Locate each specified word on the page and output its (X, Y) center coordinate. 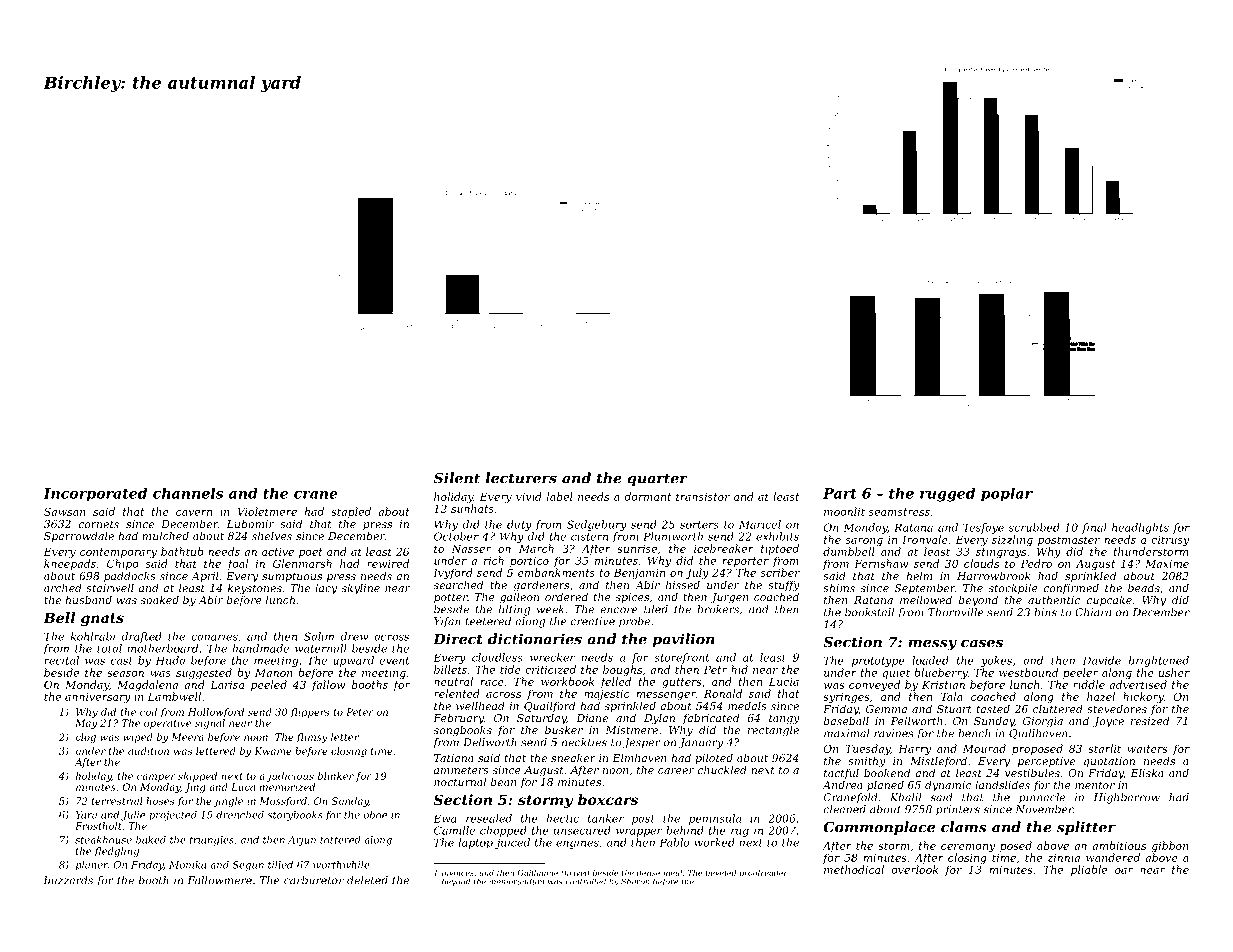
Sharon (635, 881)
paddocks (130, 577)
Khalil (906, 797)
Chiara (1093, 612)
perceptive (1046, 762)
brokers (718, 609)
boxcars (608, 799)
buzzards (68, 880)
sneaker (573, 757)
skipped (197, 777)
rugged (947, 494)
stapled (351, 512)
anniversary (98, 698)
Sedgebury (597, 525)
